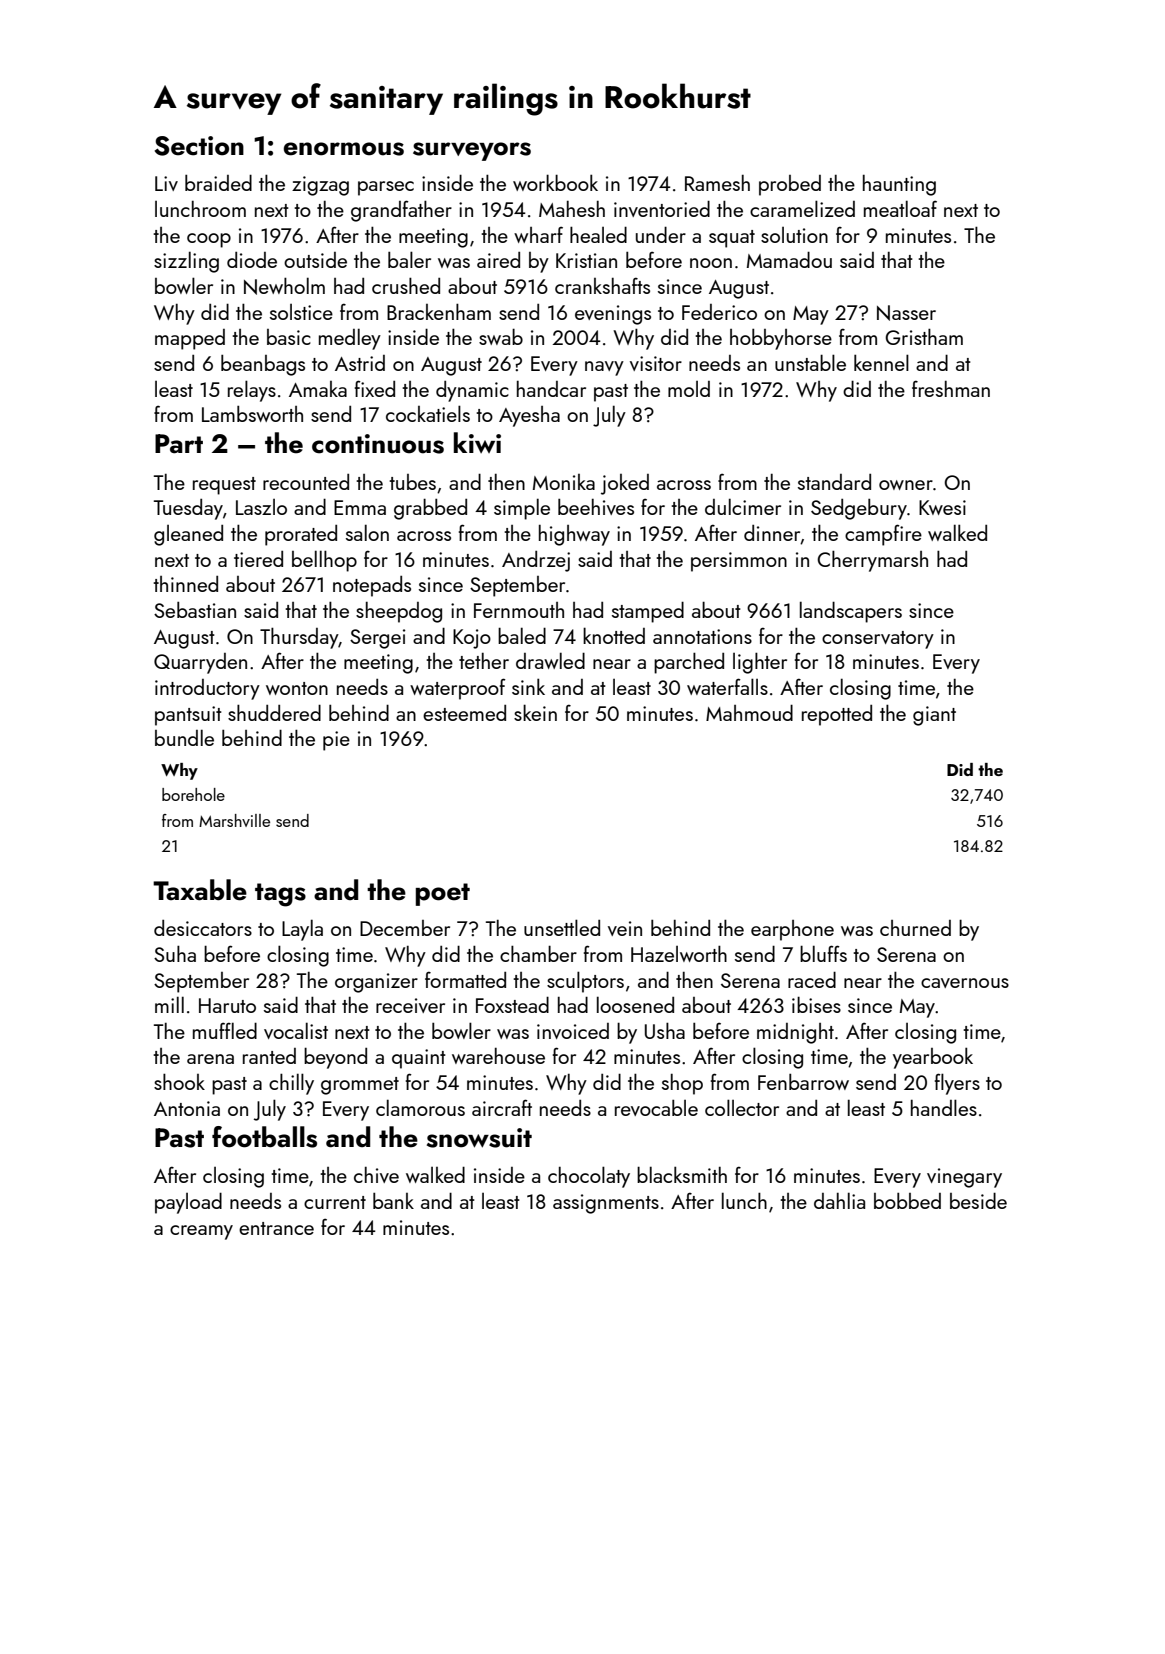 The width and height of the screenshot is (1165, 1654). What do you see at coordinates (635, 1004) in the screenshot?
I see `loosened` at bounding box center [635, 1004].
